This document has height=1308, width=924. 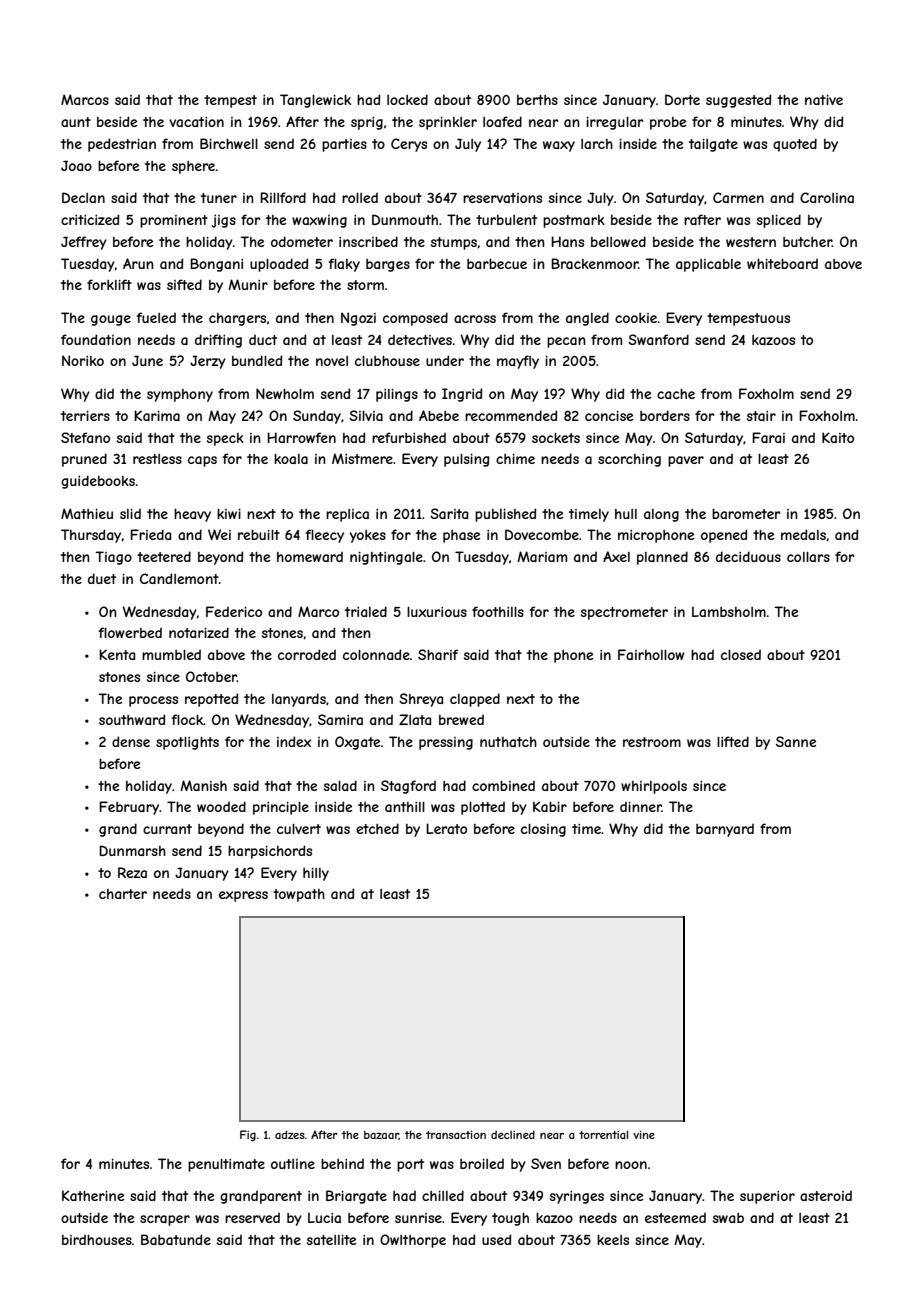 What do you see at coordinates (761, 416) in the document?
I see `stair` at bounding box center [761, 416].
